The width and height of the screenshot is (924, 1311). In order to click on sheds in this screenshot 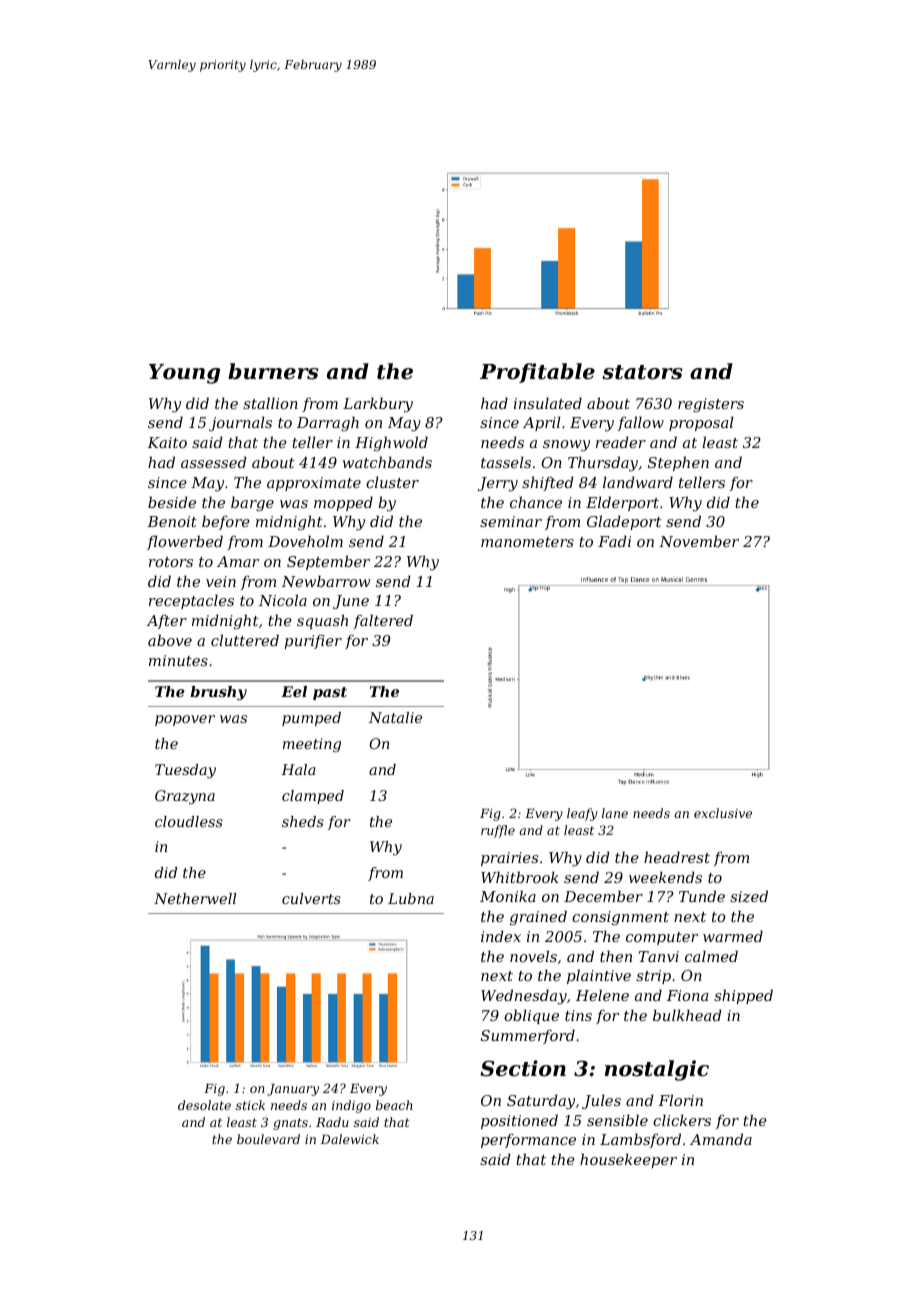, I will do `click(303, 821)`.
